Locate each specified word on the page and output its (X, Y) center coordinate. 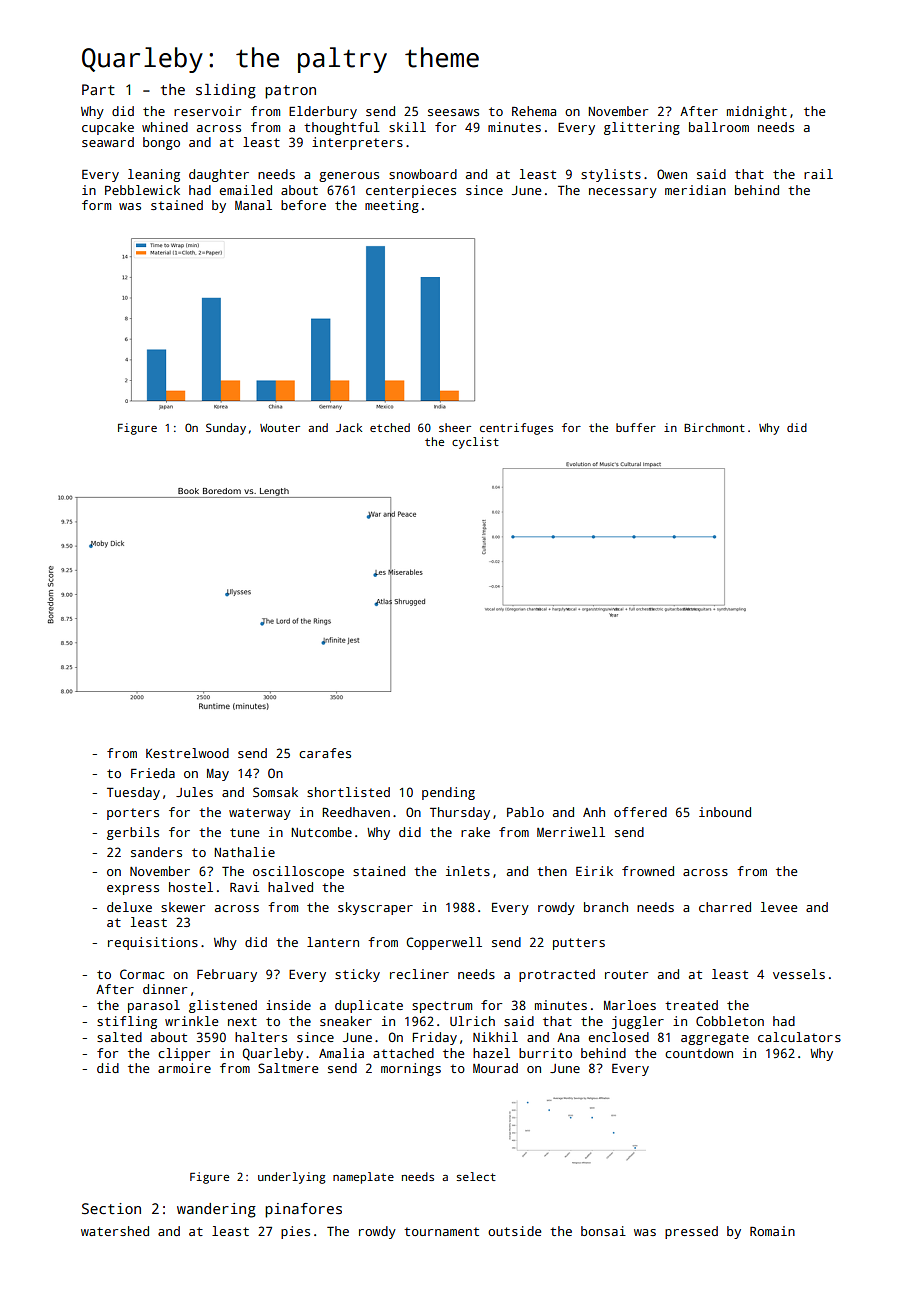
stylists (611, 175)
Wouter (280, 428)
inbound (725, 812)
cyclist (475, 443)
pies (295, 1232)
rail (818, 174)
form (96, 205)
